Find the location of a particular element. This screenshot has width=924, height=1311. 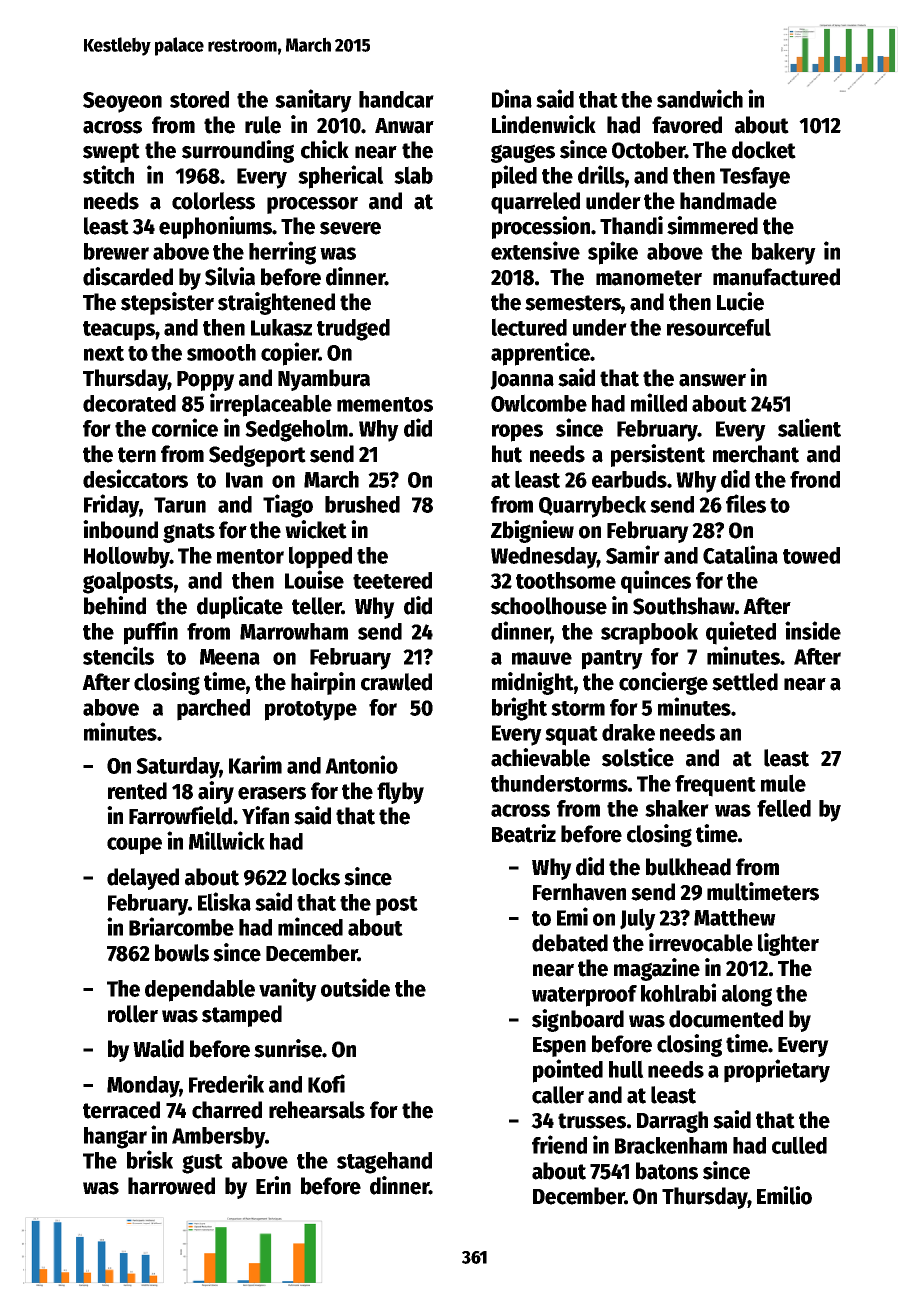

Ambersby is located at coordinates (218, 1138).
